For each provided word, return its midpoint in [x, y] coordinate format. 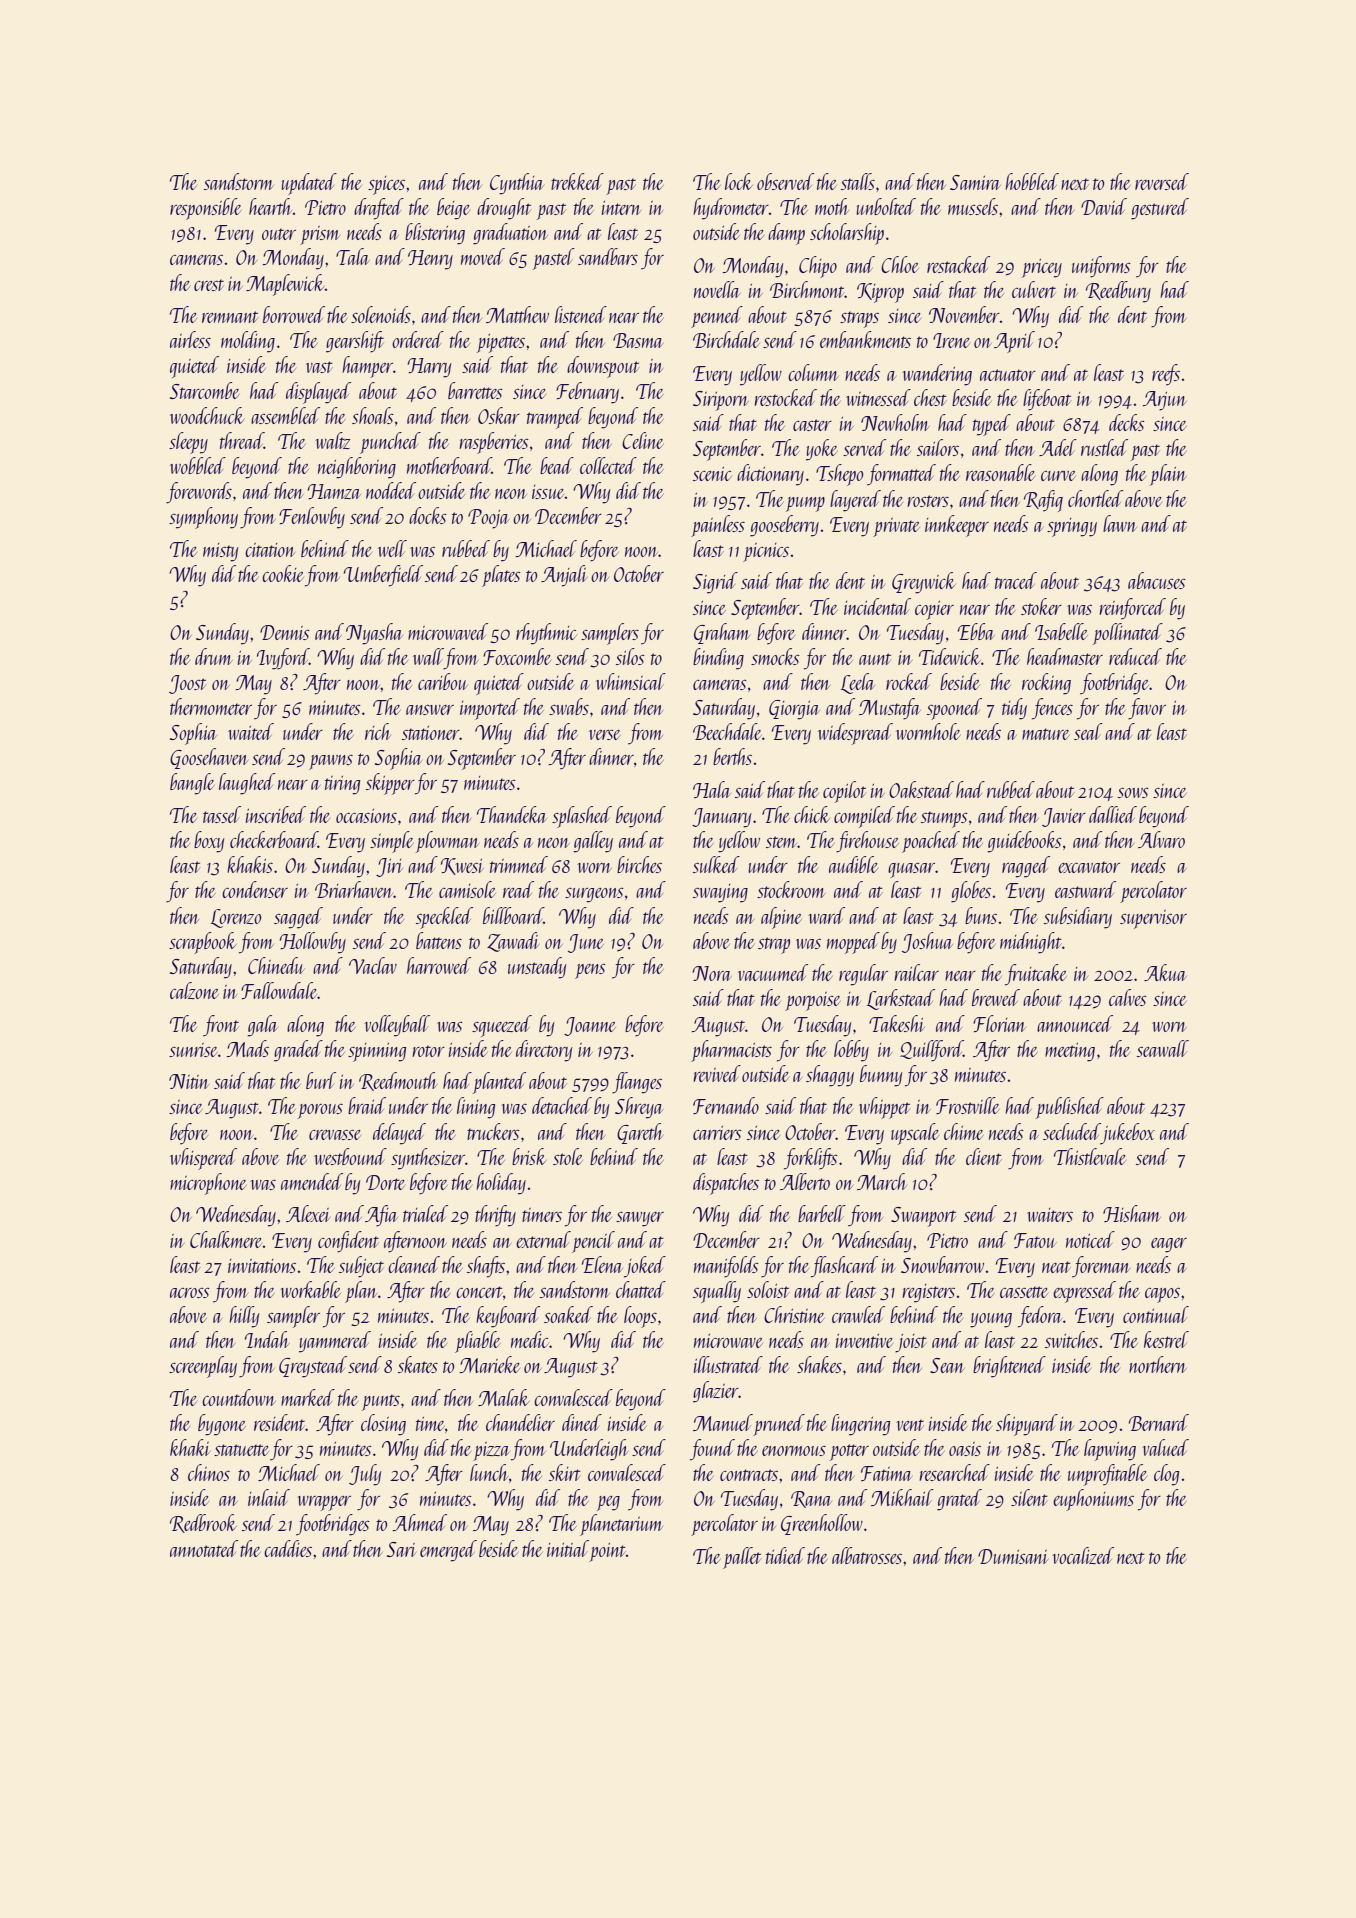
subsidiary [1078, 918]
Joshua [927, 942]
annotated [204, 1548]
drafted [379, 209]
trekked [577, 181]
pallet [742, 1558]
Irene [951, 340]
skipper [390, 784]
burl [321, 1080]
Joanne [590, 1026]
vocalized [1083, 1555]
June [586, 943]
